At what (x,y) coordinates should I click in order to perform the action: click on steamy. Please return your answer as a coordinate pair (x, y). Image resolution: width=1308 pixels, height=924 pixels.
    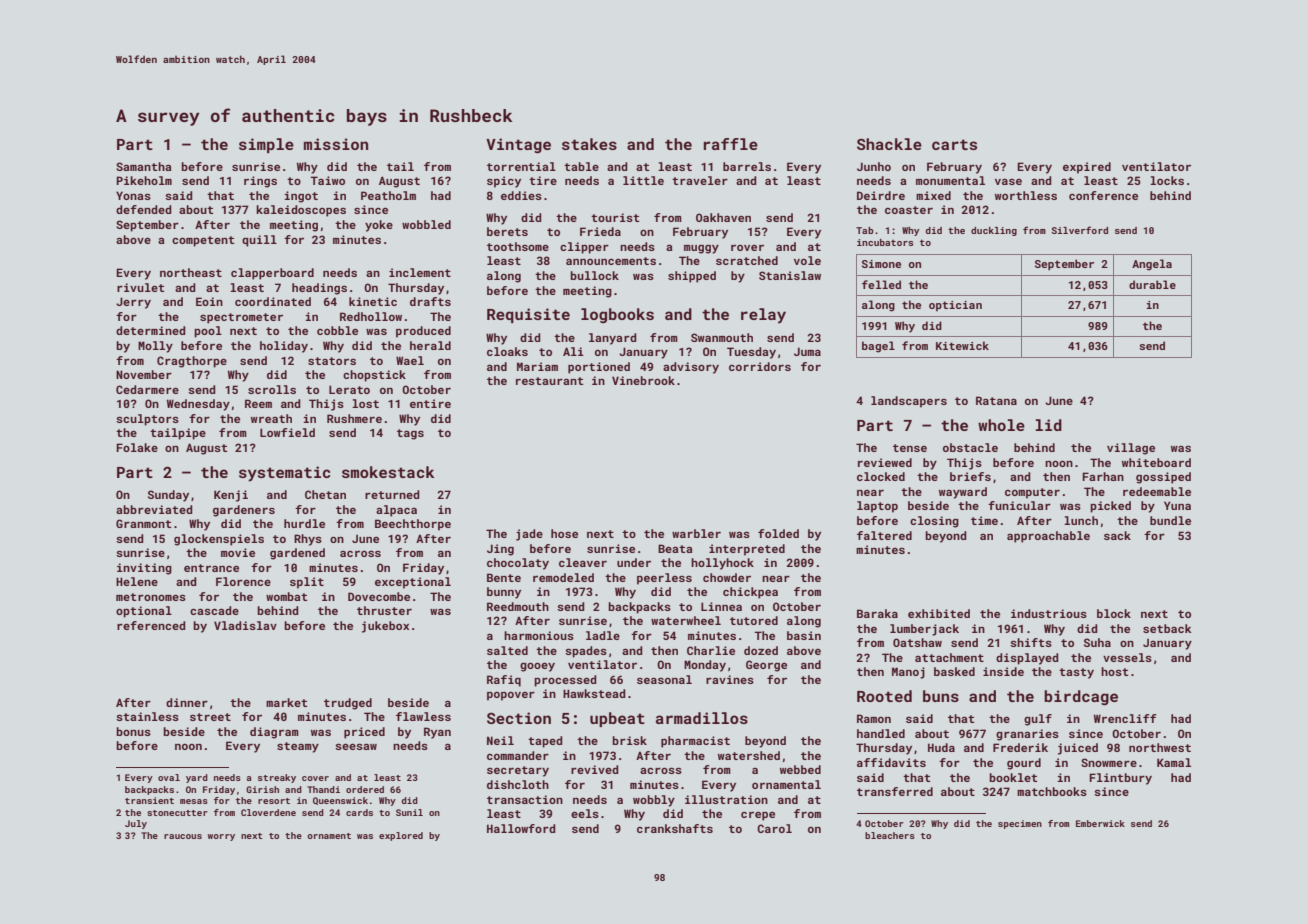
    Looking at the image, I should click on (298, 747).
